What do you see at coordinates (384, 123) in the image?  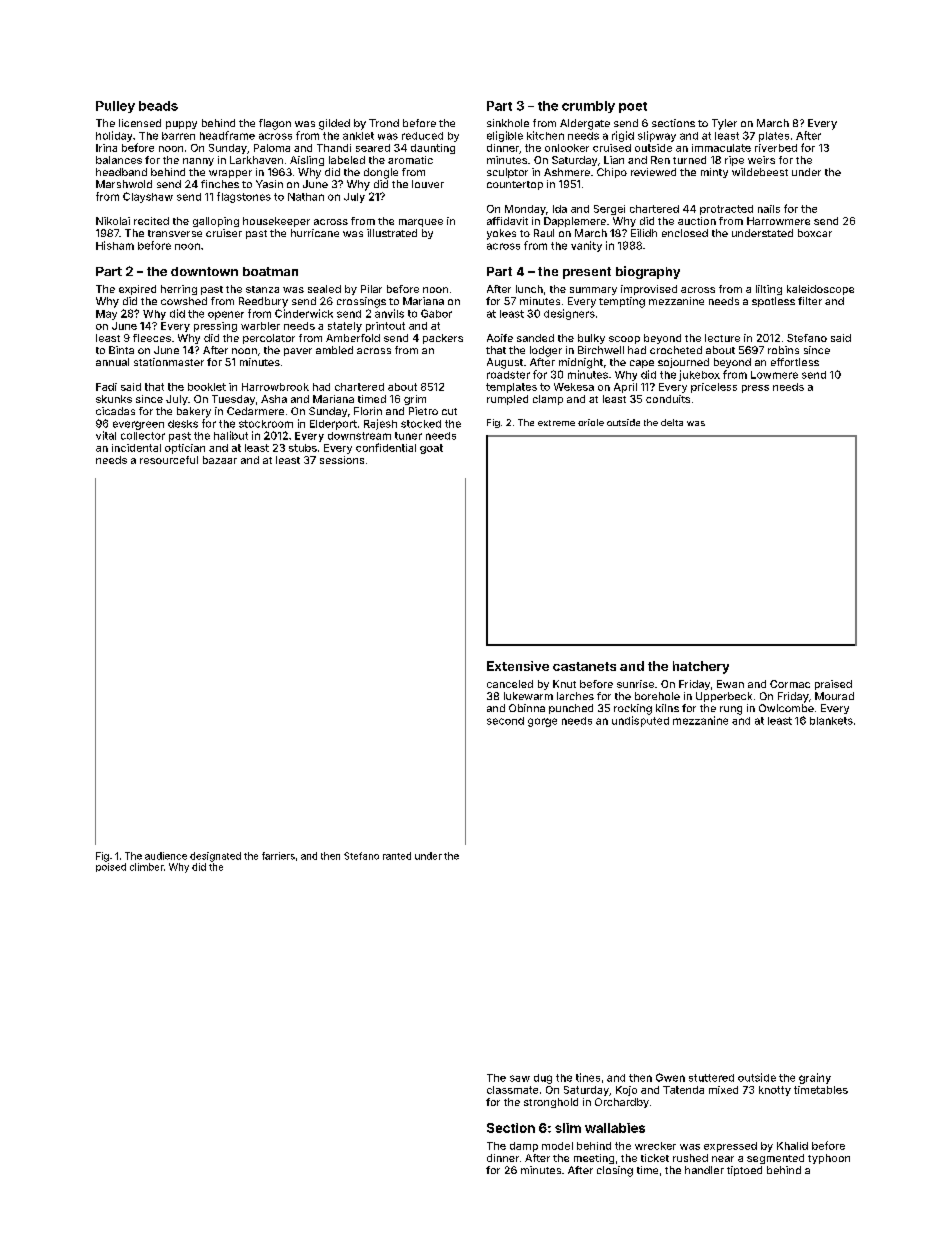 I see `Trond` at bounding box center [384, 123].
